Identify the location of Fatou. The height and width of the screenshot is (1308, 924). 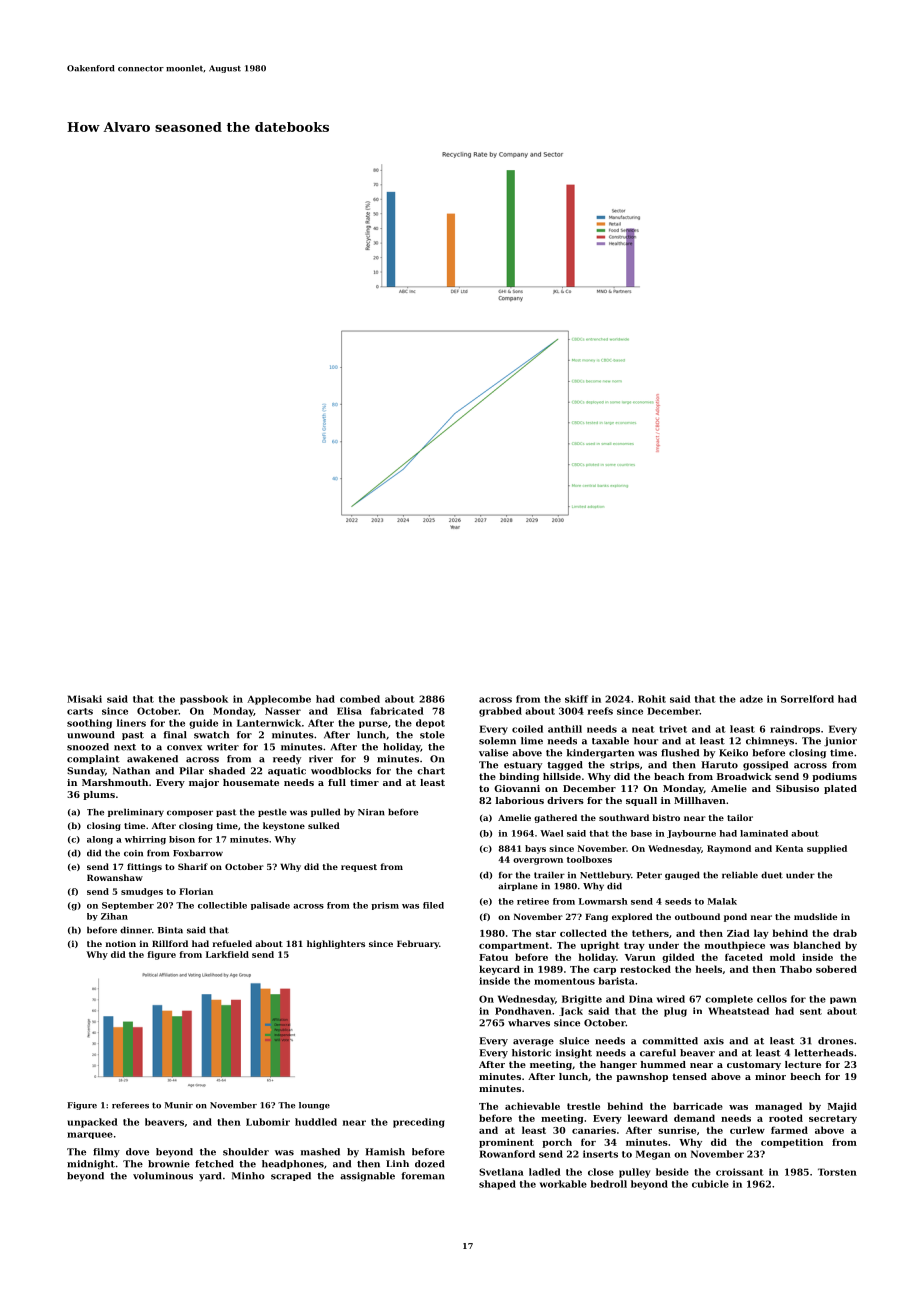
(493, 957).
